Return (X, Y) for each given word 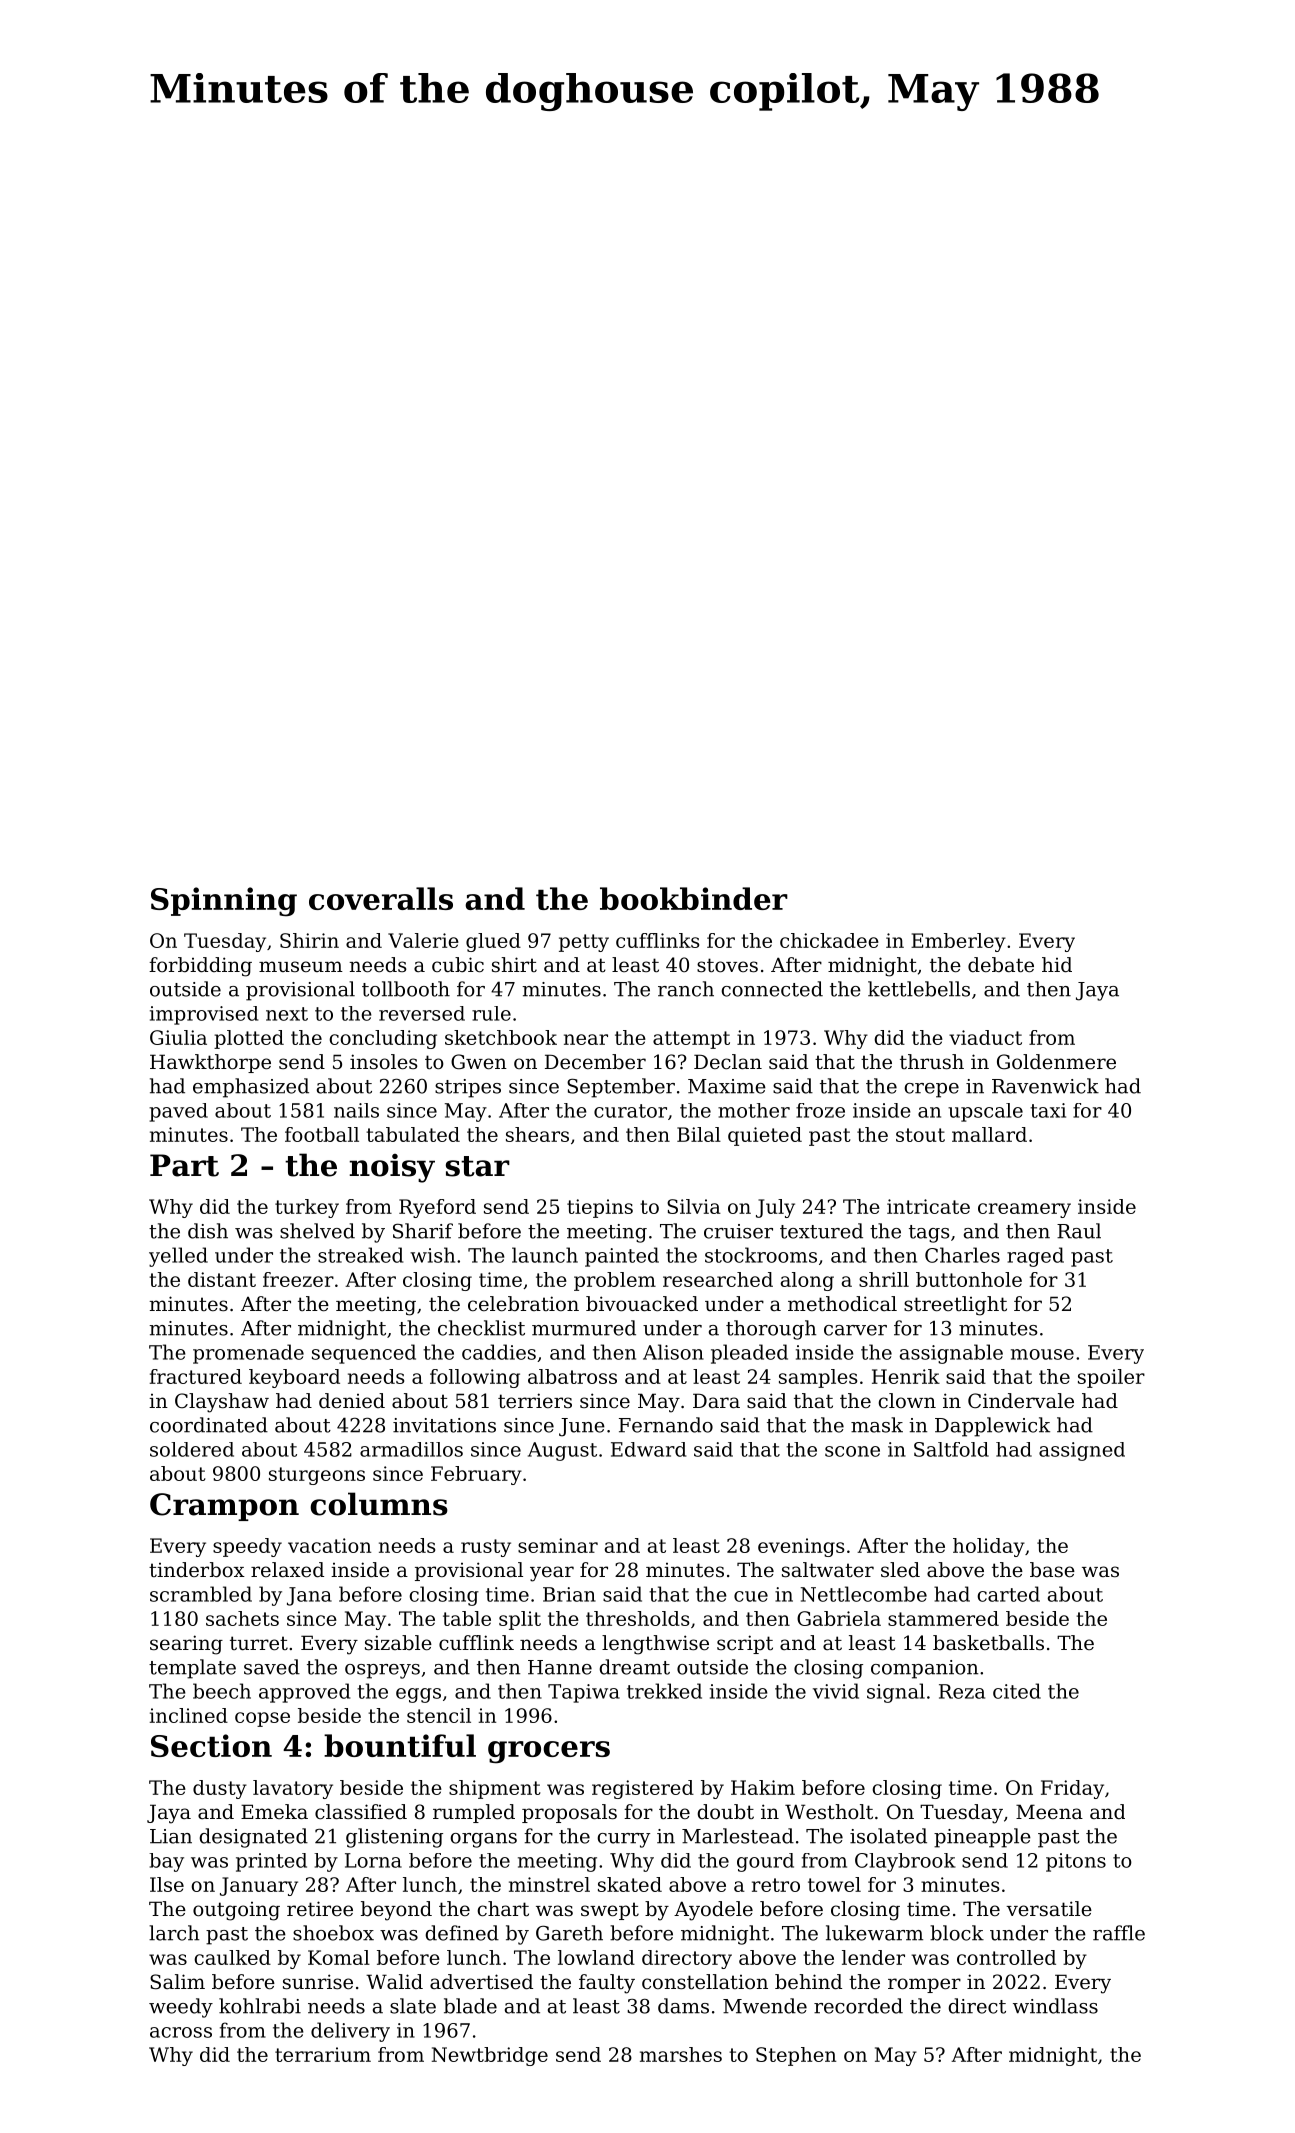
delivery (350, 2032)
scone (852, 1451)
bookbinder (694, 898)
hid (1057, 965)
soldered (192, 1449)
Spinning (224, 902)
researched (718, 1279)
